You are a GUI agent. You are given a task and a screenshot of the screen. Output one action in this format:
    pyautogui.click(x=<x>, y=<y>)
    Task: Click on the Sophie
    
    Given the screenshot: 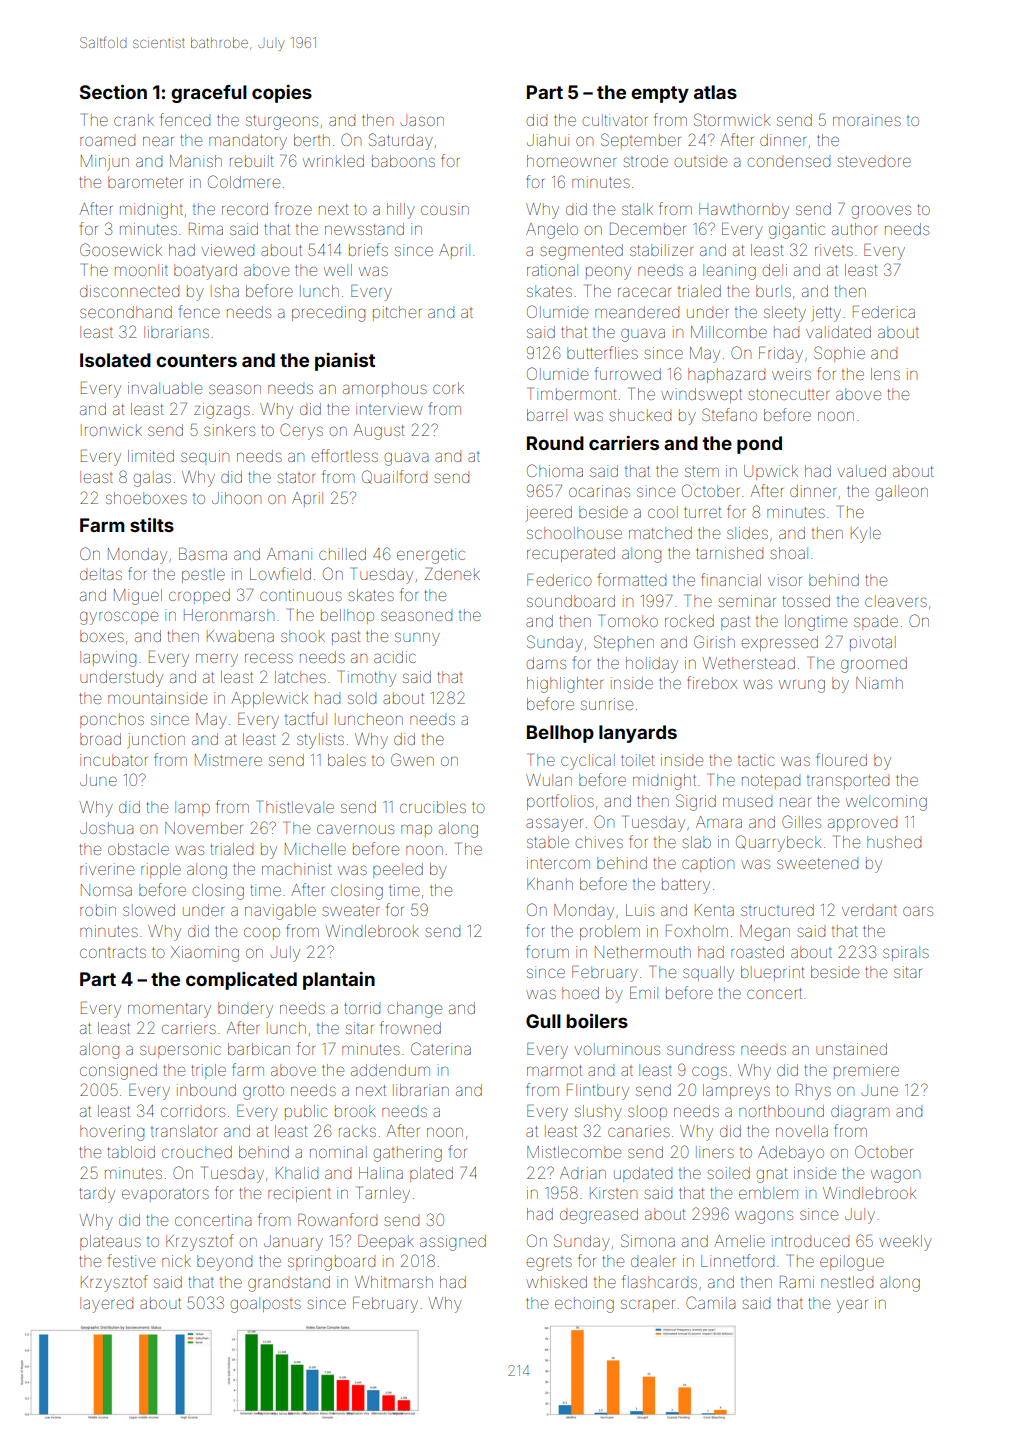 What is the action you would take?
    pyautogui.click(x=839, y=354)
